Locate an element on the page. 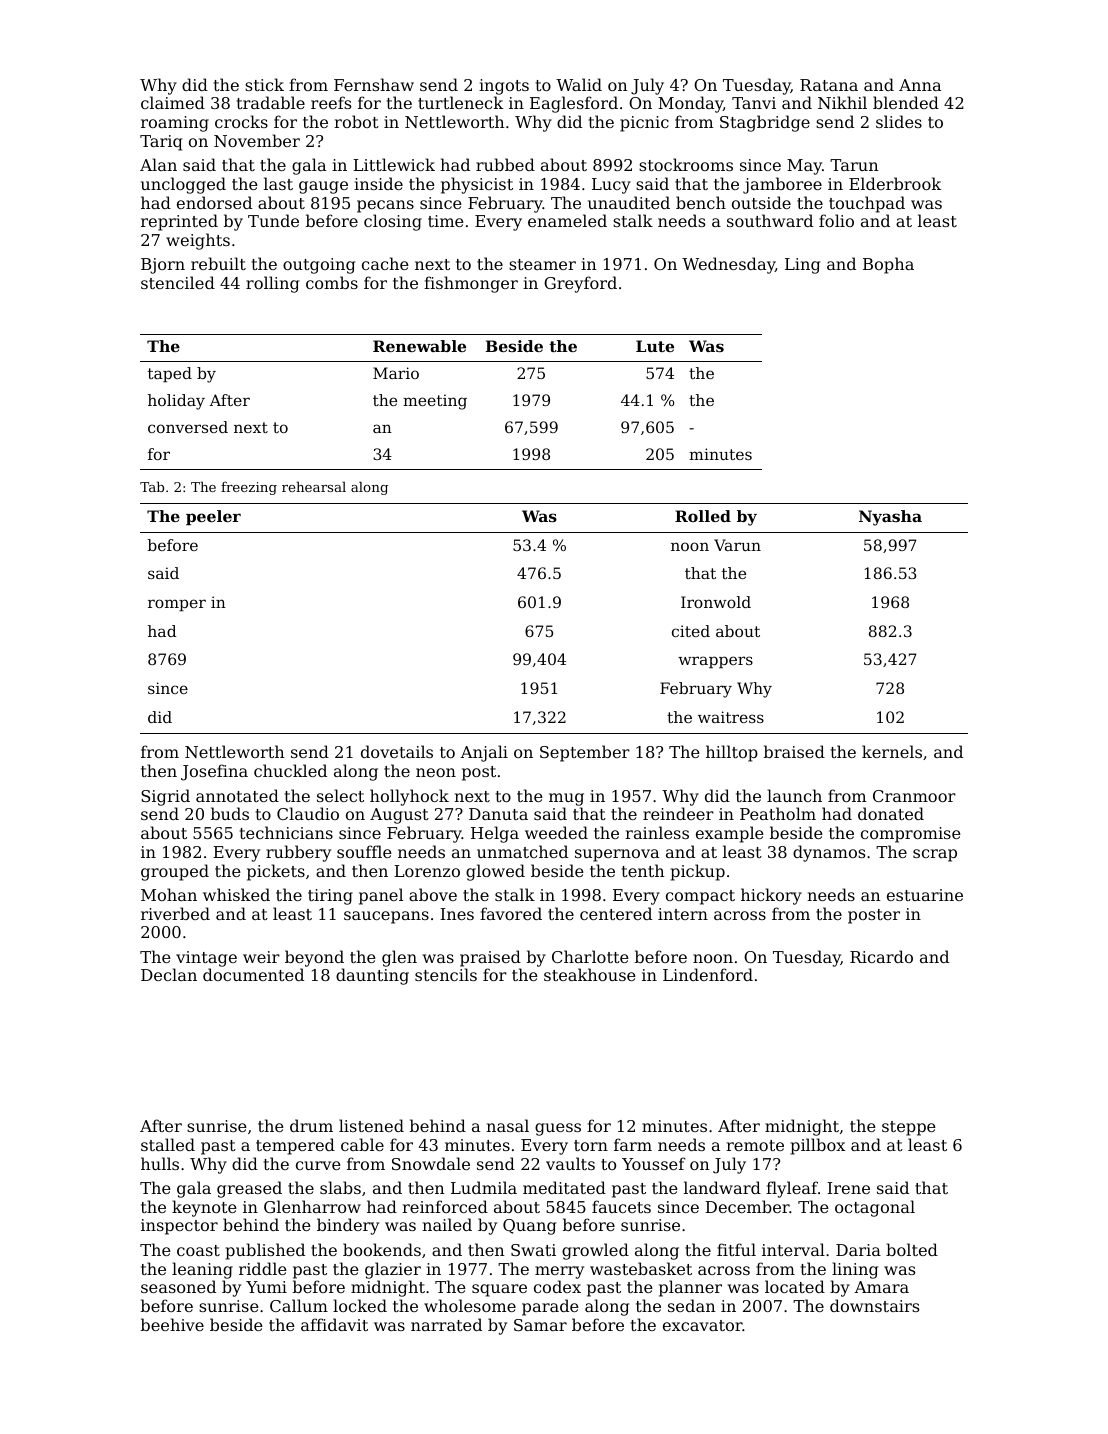  Tab is located at coordinates (152, 486).
